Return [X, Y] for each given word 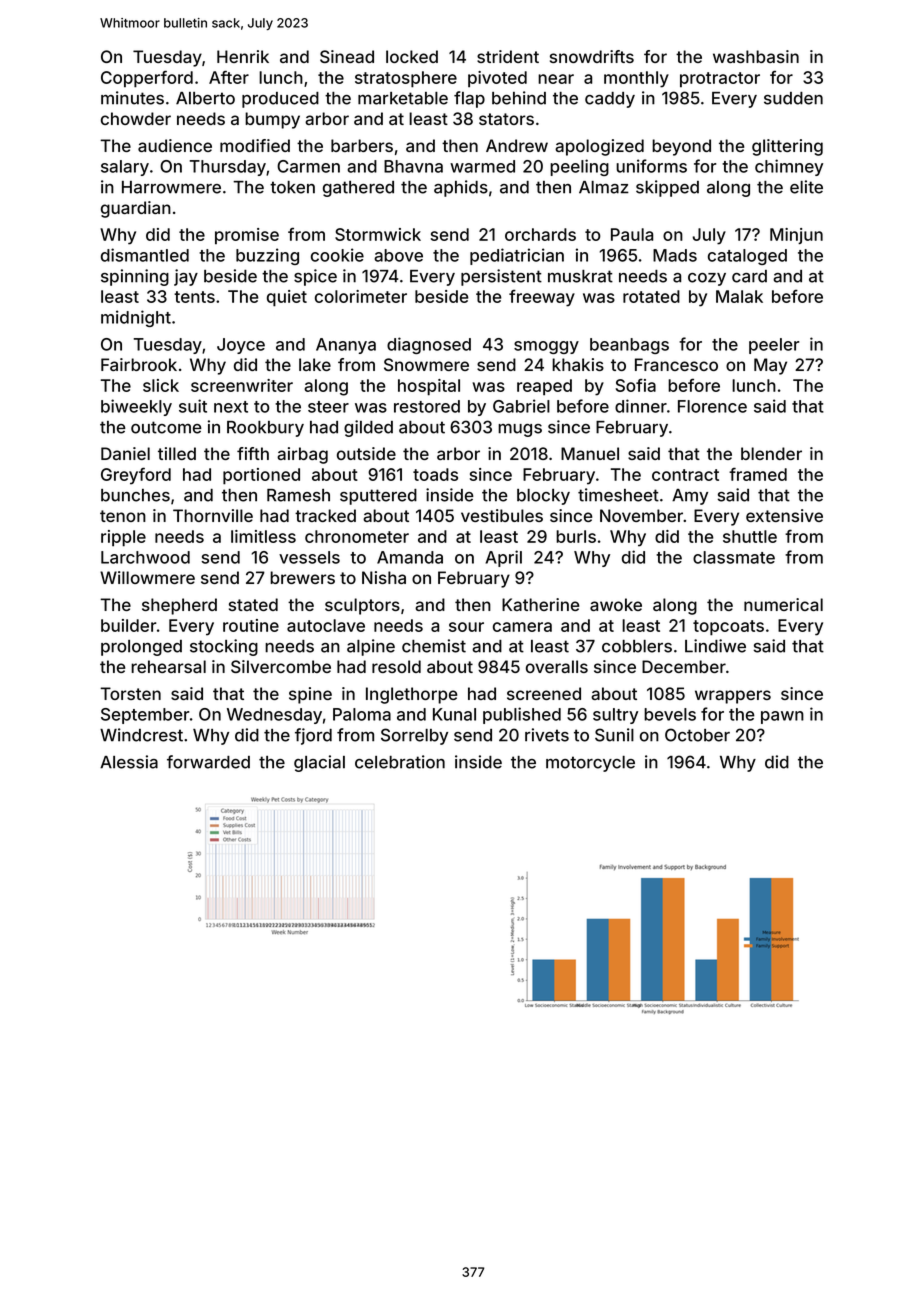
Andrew [517, 145]
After [229, 77]
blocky [543, 497]
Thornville [213, 515]
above [398, 255]
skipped [667, 188]
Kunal [454, 714]
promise [247, 236]
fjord [313, 736]
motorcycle [590, 764]
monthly [636, 79]
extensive [784, 515]
